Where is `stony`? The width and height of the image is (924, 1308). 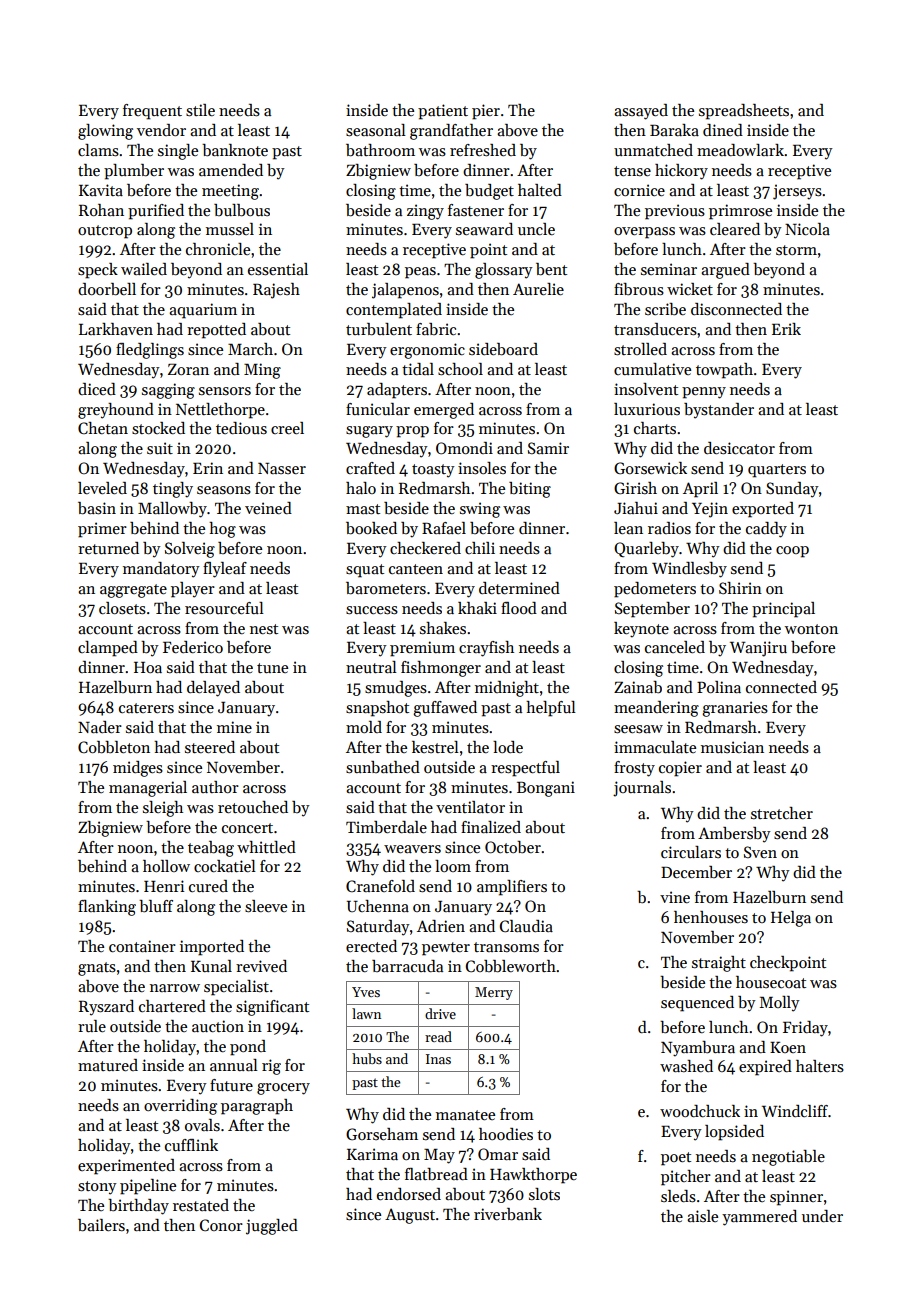
stony is located at coordinates (97, 1188).
